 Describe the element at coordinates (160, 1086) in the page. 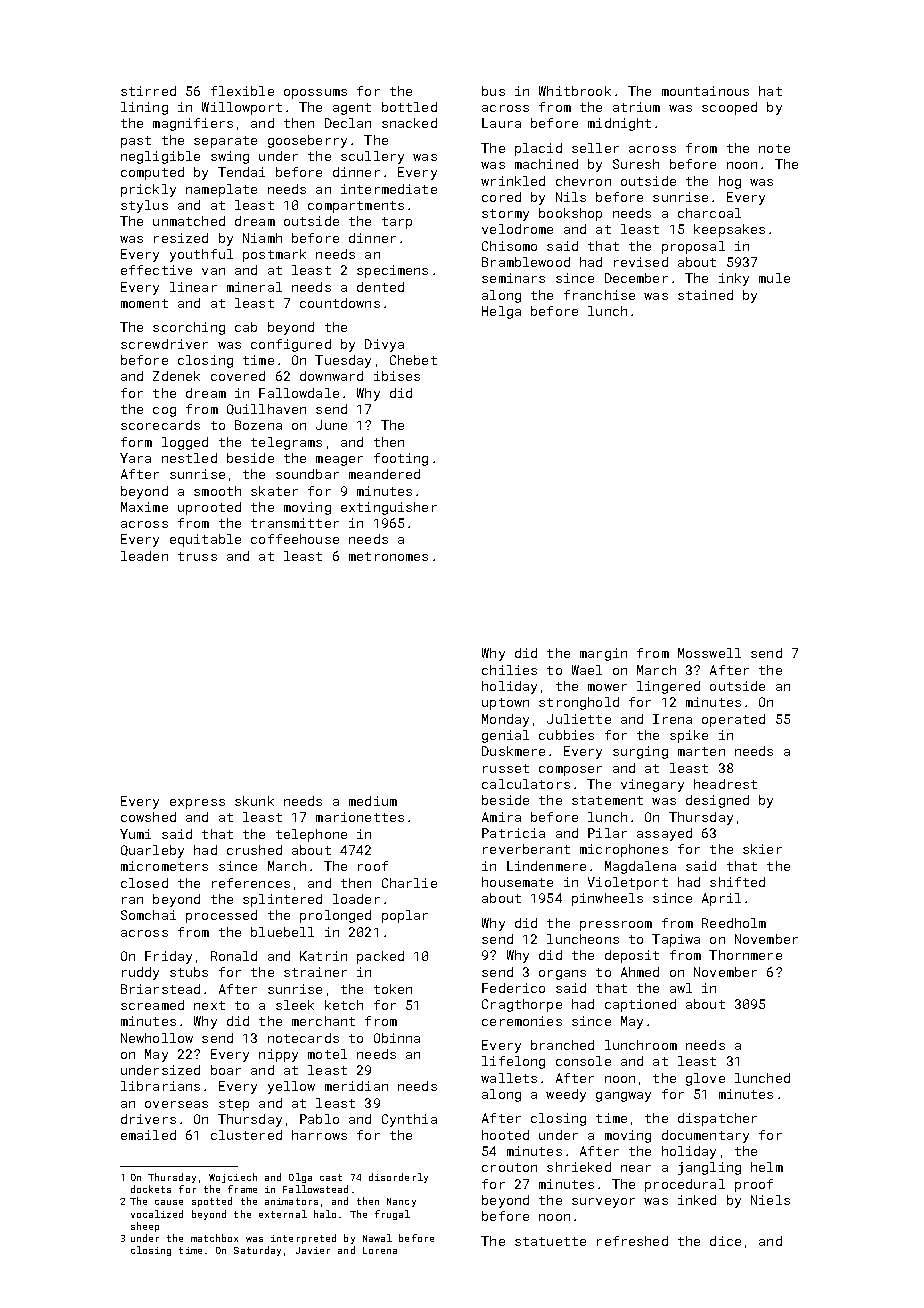

I see `librarians` at that location.
